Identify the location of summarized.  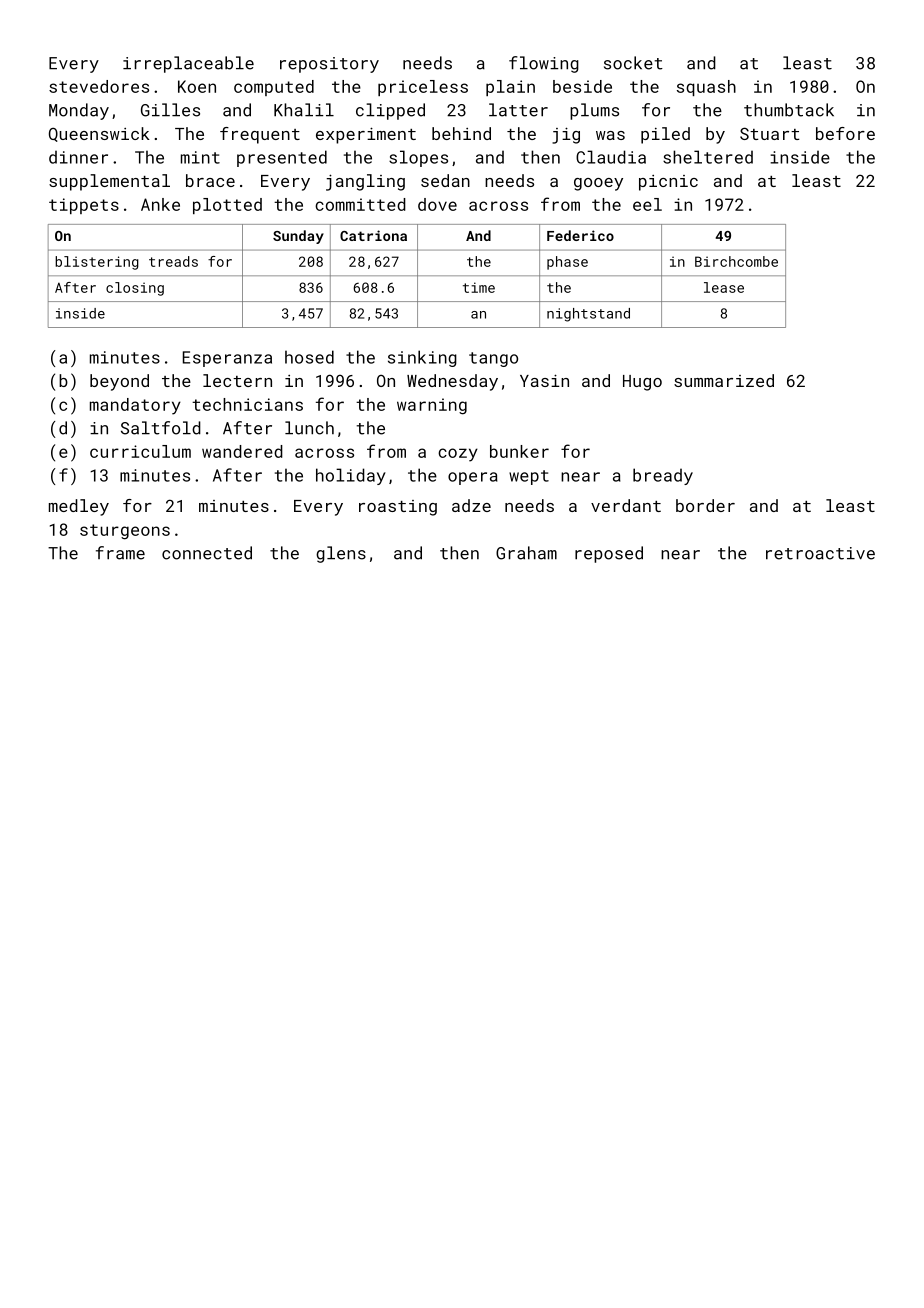
(724, 380).
